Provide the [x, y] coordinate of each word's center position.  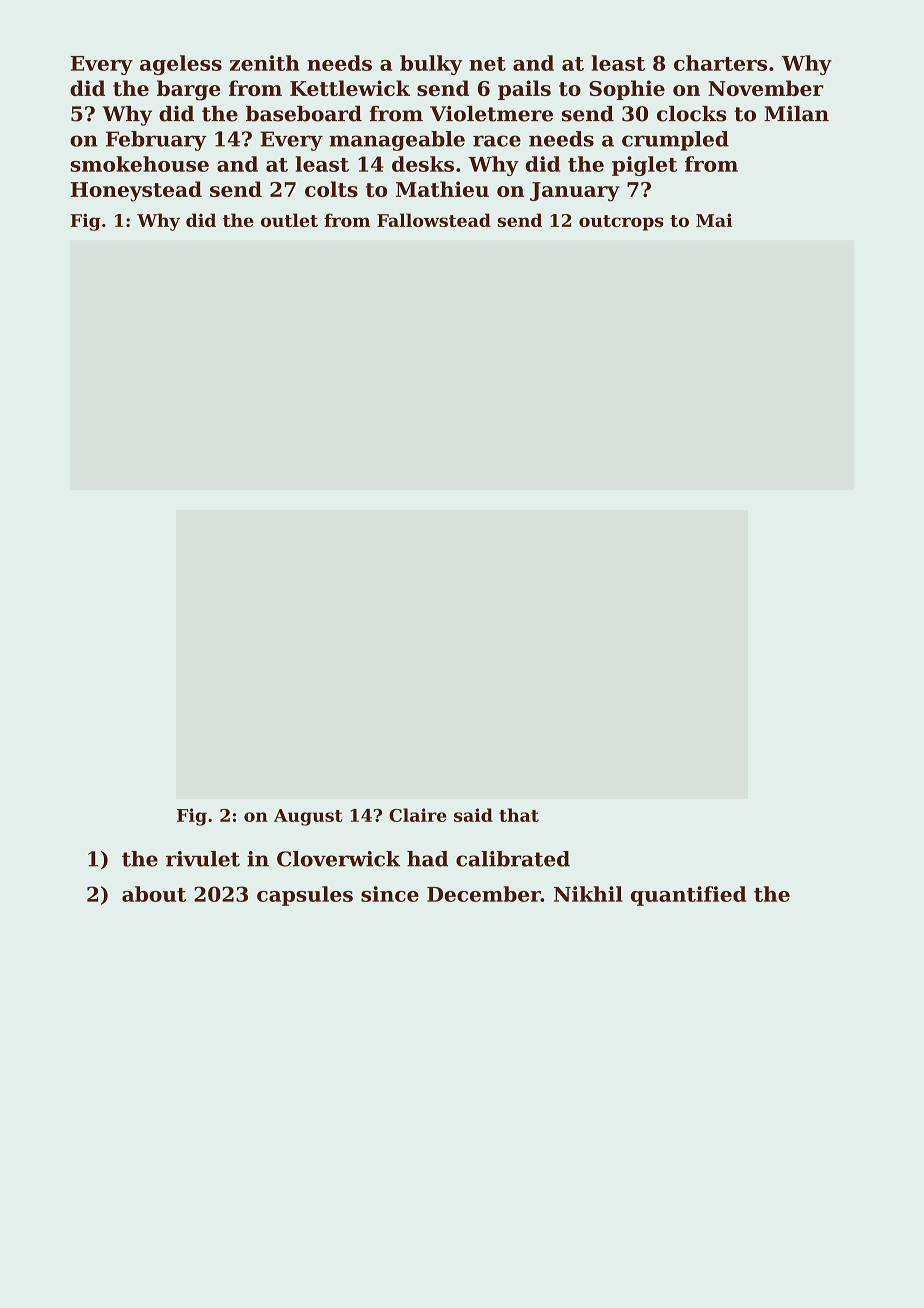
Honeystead [136, 191]
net [487, 64]
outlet [289, 220]
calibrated [513, 859]
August [308, 817]
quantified [688, 896]
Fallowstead [434, 220]
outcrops [621, 223]
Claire [418, 815]
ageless [181, 65]
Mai [714, 220]
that [519, 815]
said [473, 815]
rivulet [203, 859]
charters [720, 63]
